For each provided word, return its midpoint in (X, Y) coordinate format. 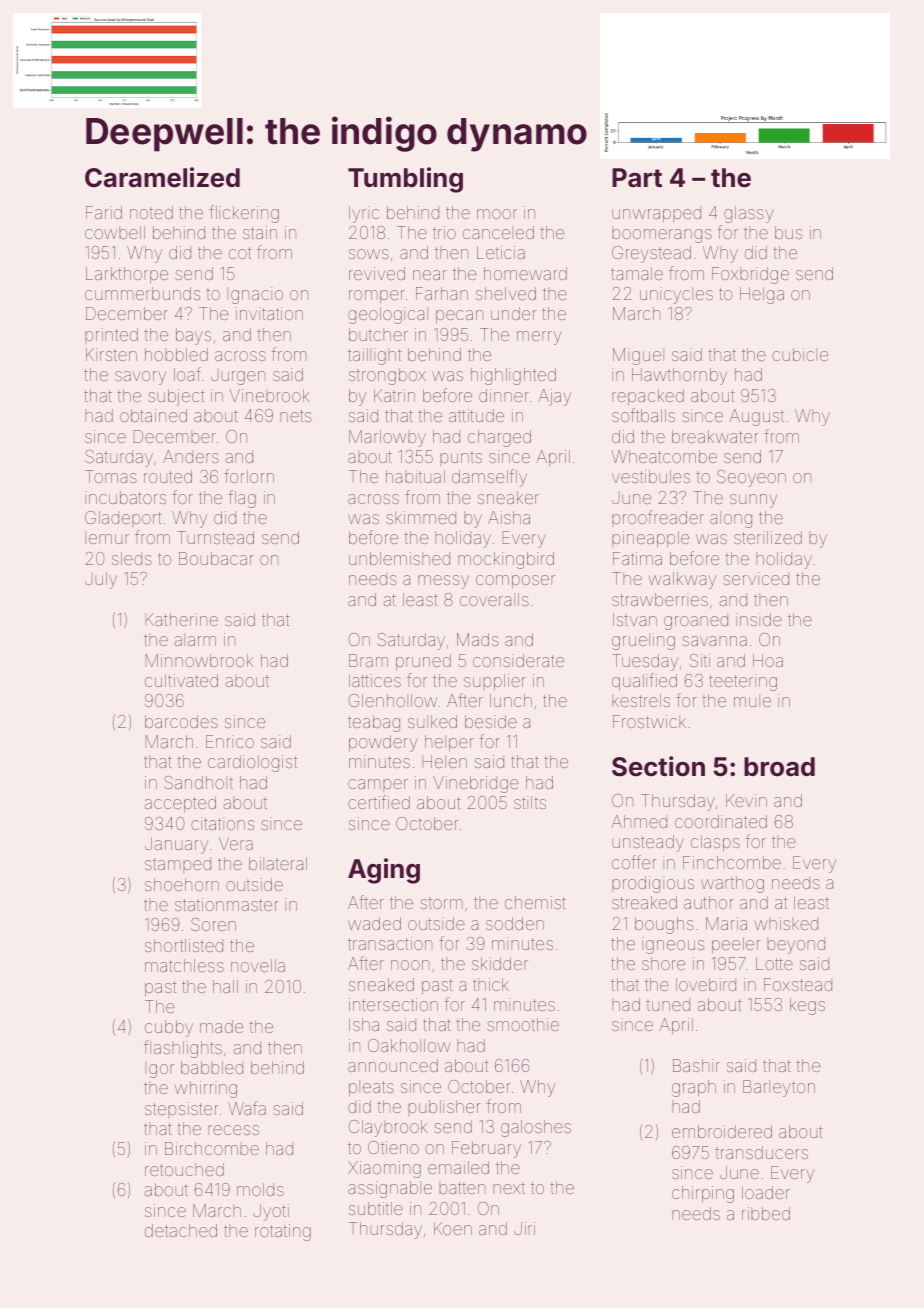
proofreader (658, 518)
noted (151, 212)
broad (779, 767)
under (513, 313)
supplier (495, 682)
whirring (205, 1089)
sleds (132, 558)
